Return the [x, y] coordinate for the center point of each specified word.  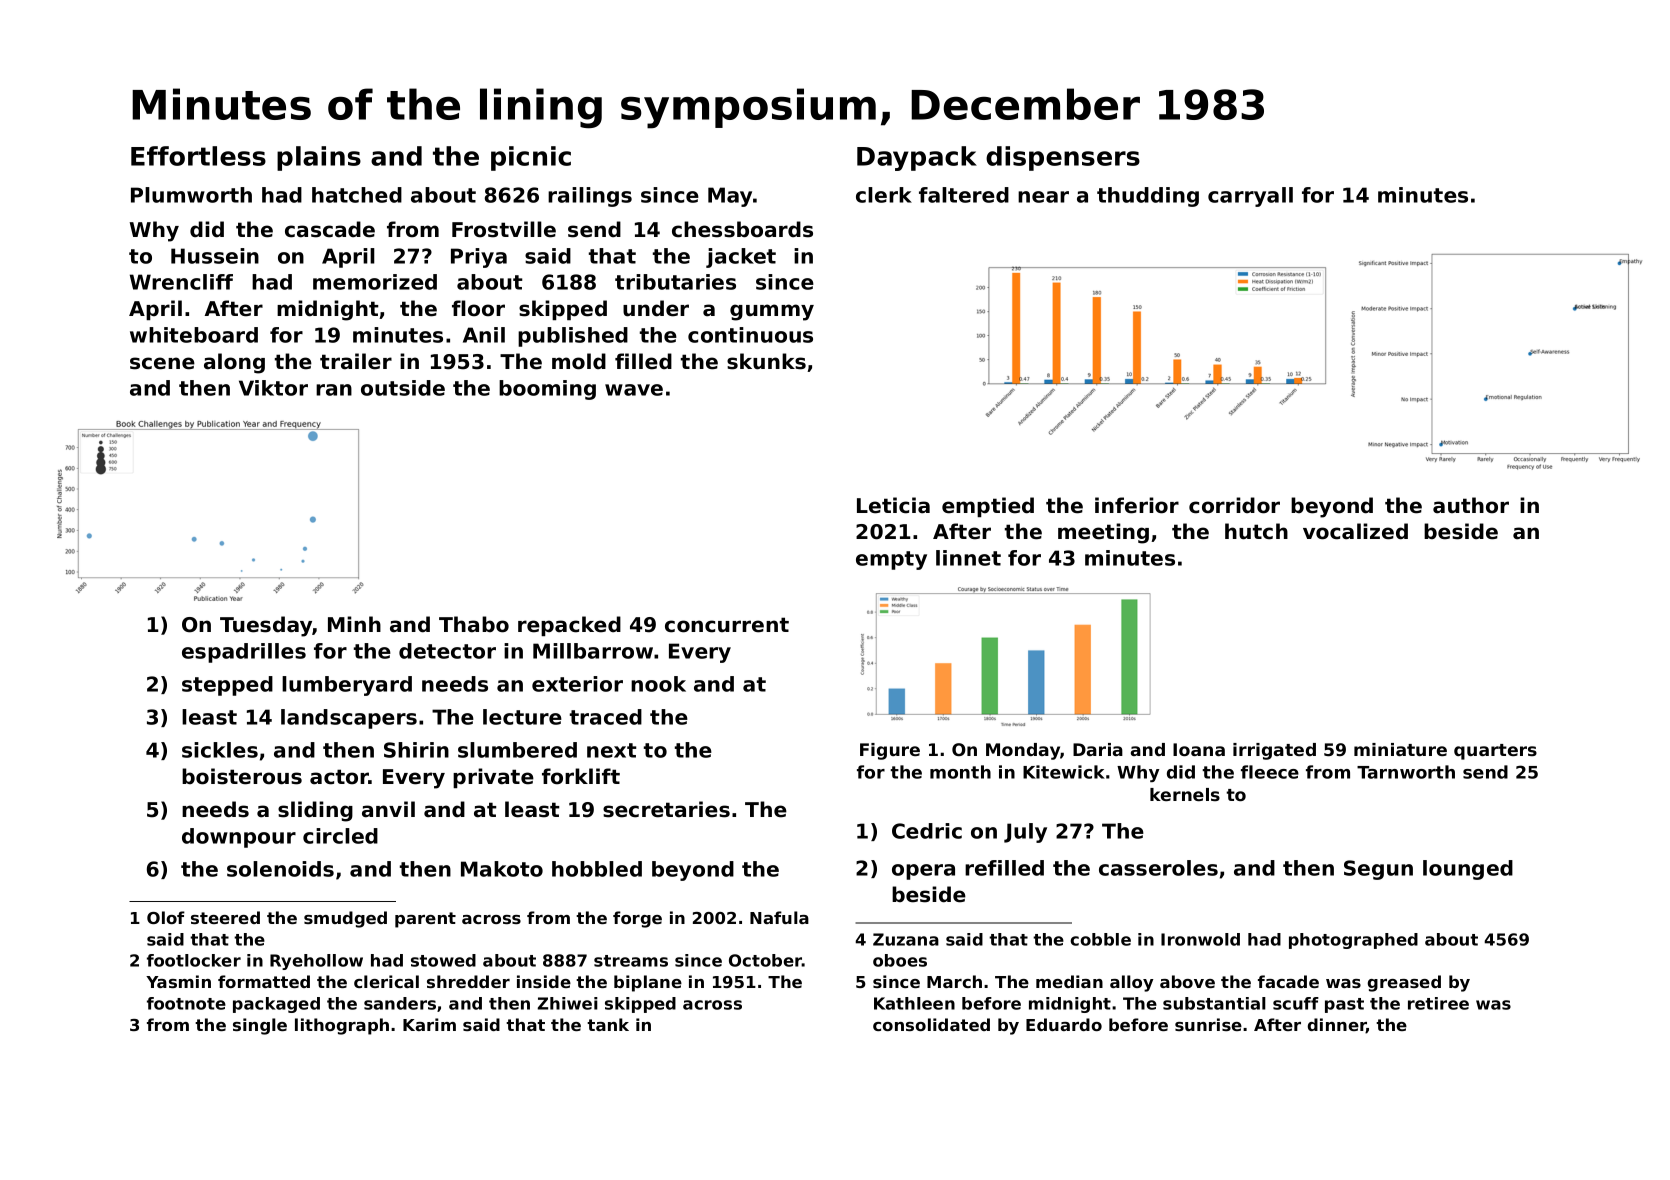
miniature [1400, 749]
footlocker [194, 960]
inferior [1137, 505]
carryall [1250, 197]
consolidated [931, 1024]
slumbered [517, 750]
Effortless [198, 156]
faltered [964, 195]
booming [547, 390]
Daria [1098, 749]
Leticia [893, 505]
